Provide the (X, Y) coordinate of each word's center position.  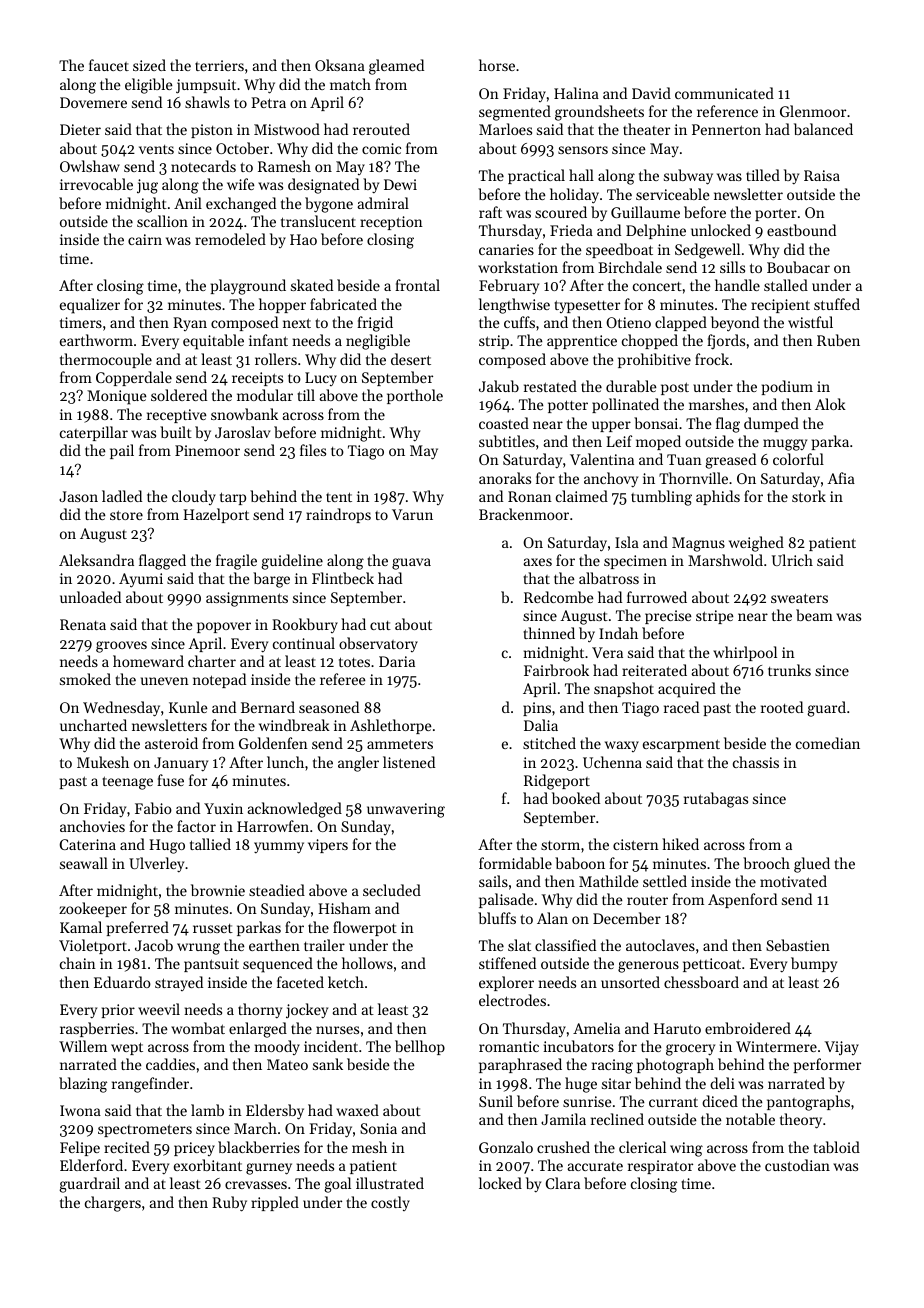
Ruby (229, 1204)
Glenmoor (813, 111)
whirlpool (745, 653)
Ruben (838, 340)
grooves (121, 647)
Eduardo (122, 982)
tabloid (836, 1147)
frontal (417, 285)
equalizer (90, 306)
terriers (219, 65)
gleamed (396, 67)
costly (390, 1203)
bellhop (420, 1047)
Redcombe (559, 597)
